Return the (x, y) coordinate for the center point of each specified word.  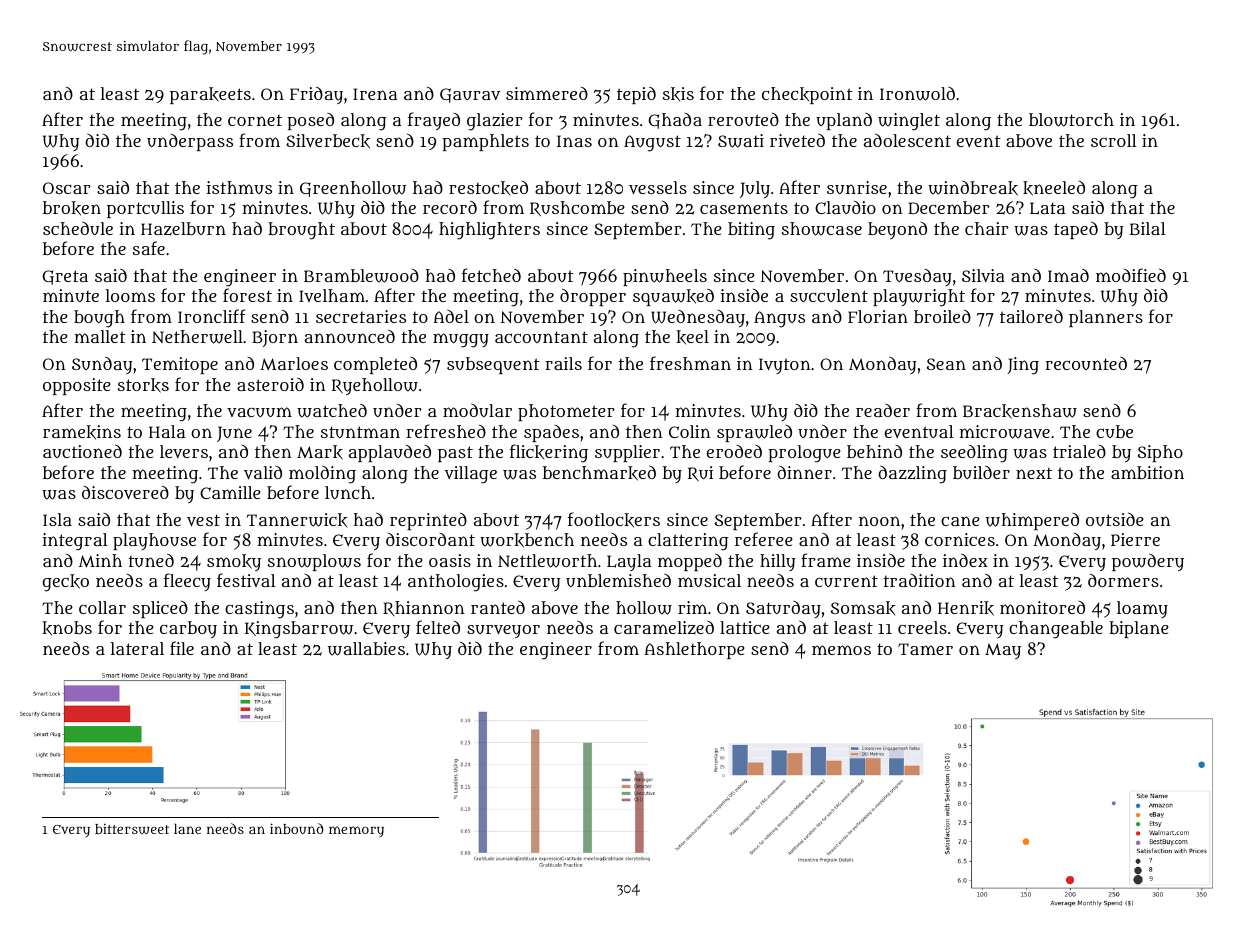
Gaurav (470, 95)
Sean (946, 364)
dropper (593, 297)
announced (350, 336)
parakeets (210, 95)
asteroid (270, 384)
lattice (745, 627)
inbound (297, 828)
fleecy (187, 582)
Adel (451, 316)
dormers (1123, 580)
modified (1131, 275)
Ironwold (917, 94)
